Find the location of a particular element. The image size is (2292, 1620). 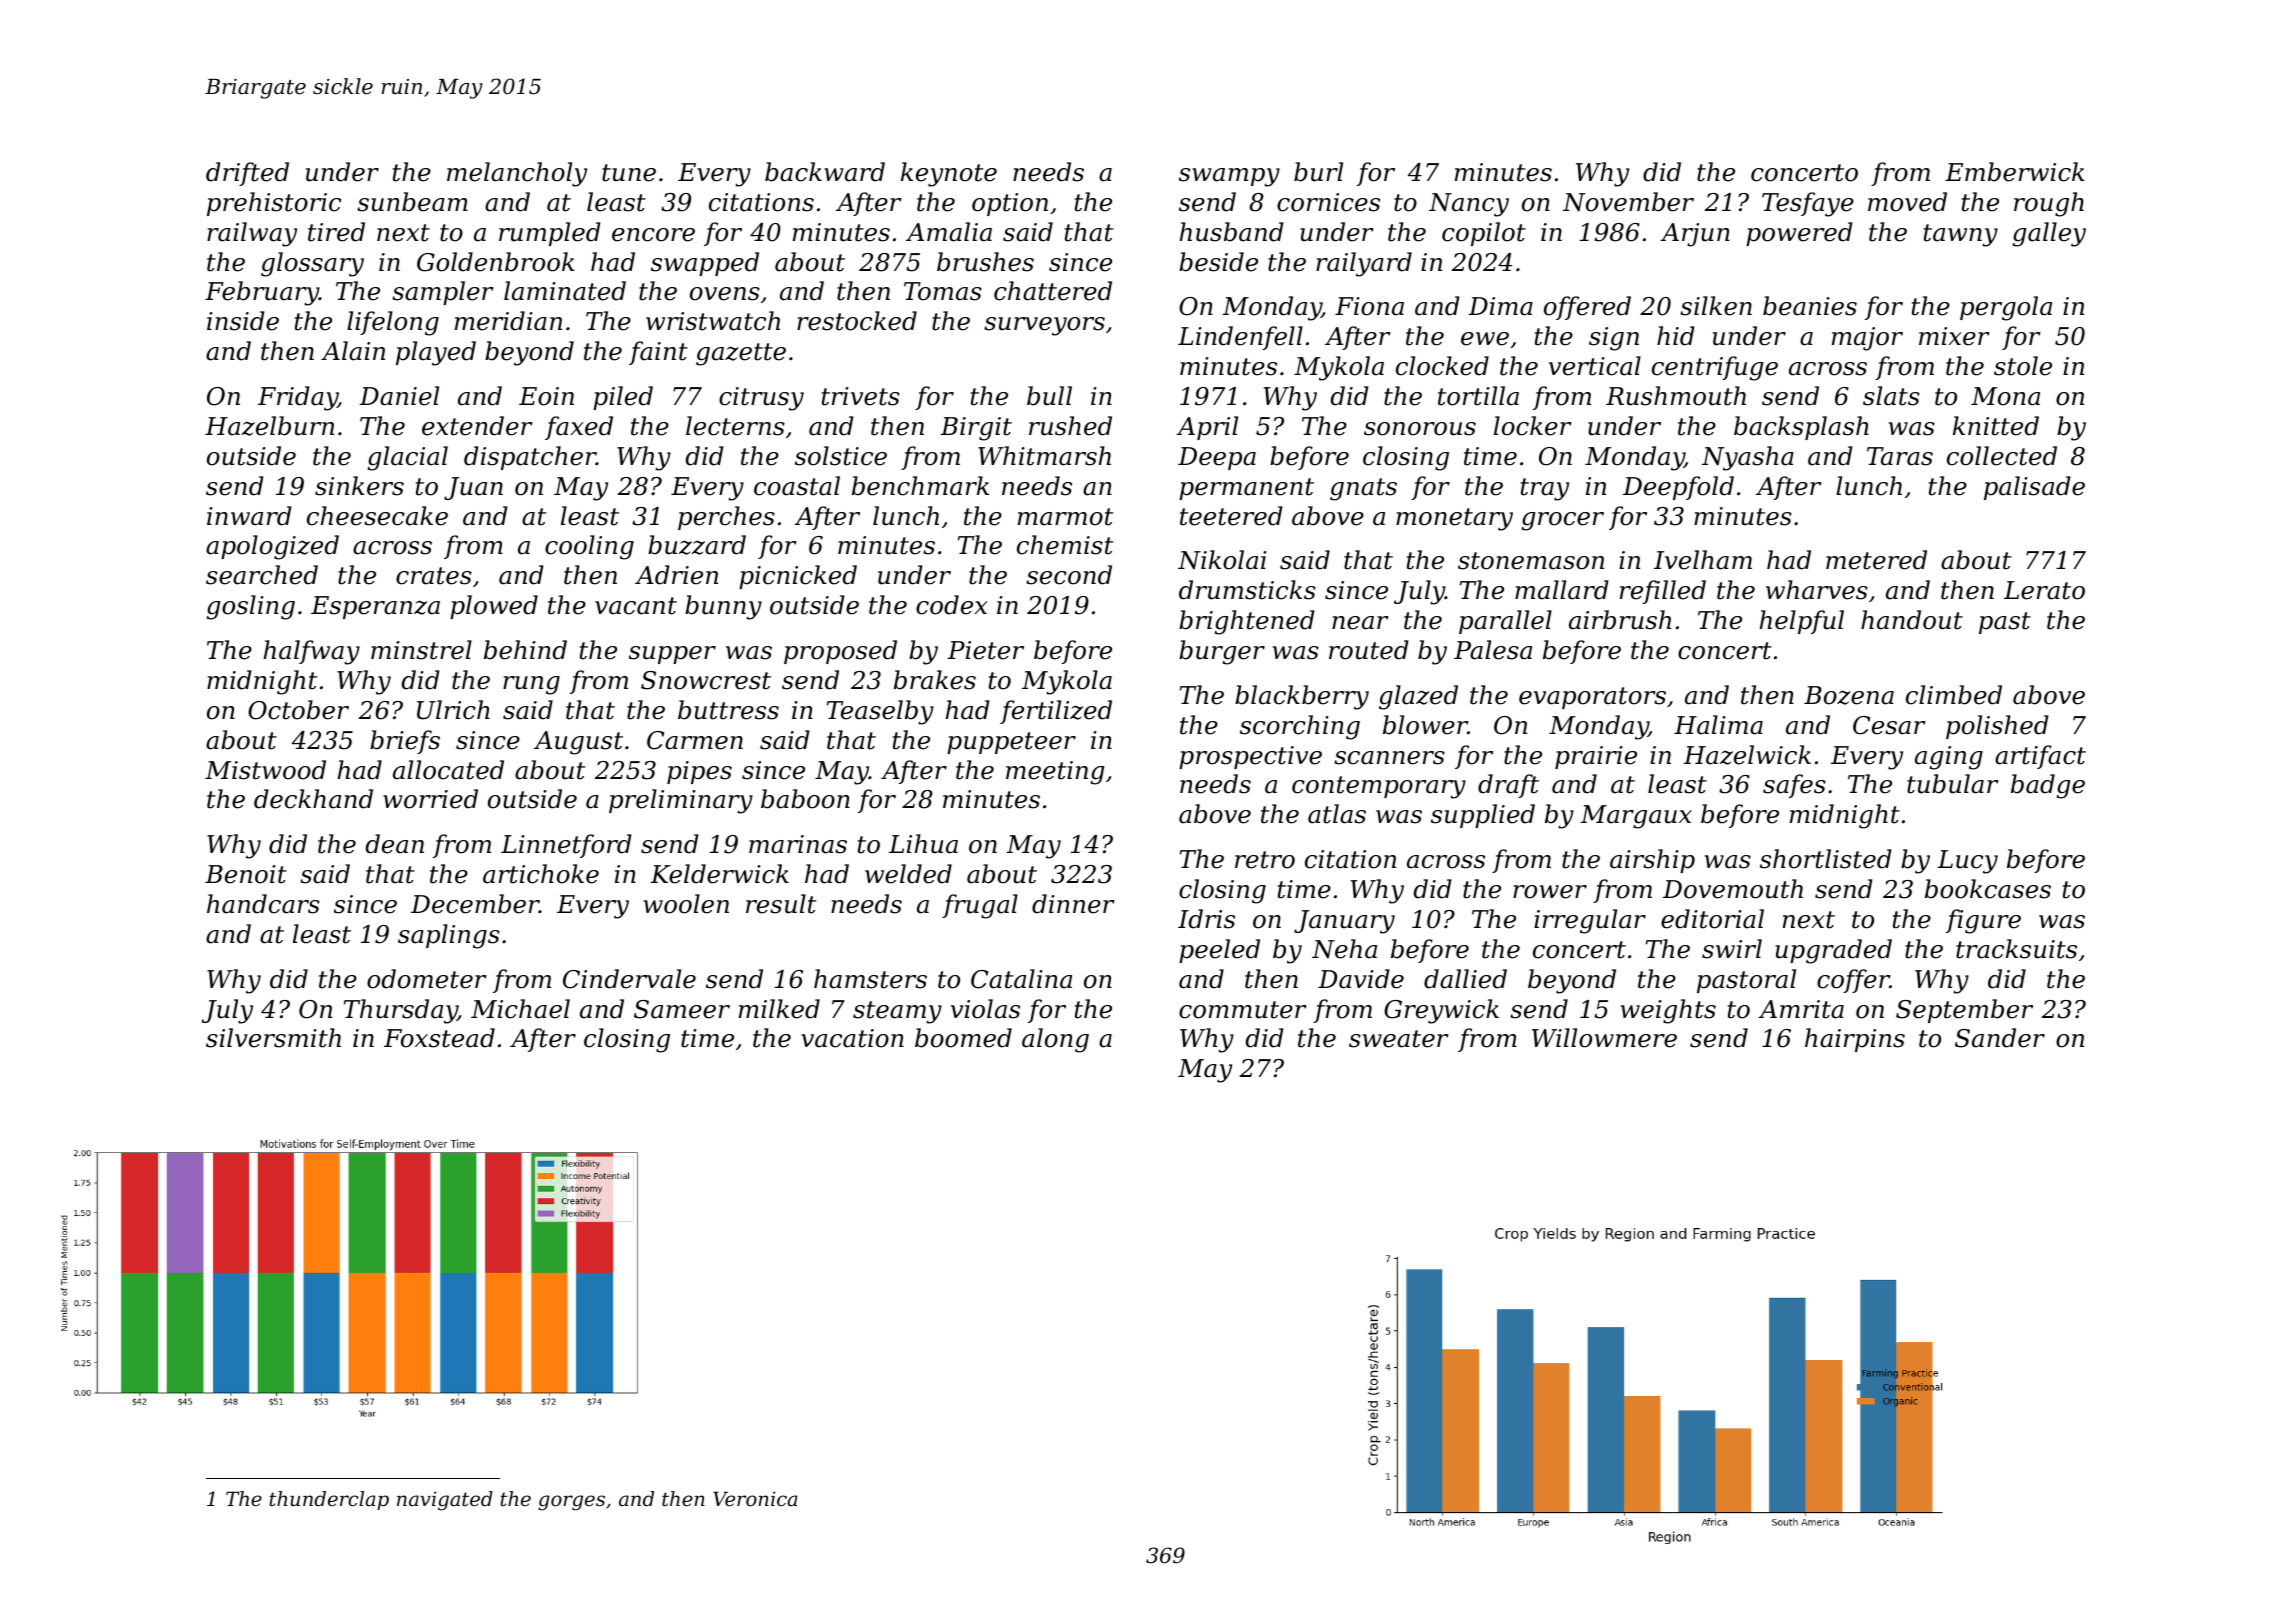

silversmith is located at coordinates (273, 1038).
